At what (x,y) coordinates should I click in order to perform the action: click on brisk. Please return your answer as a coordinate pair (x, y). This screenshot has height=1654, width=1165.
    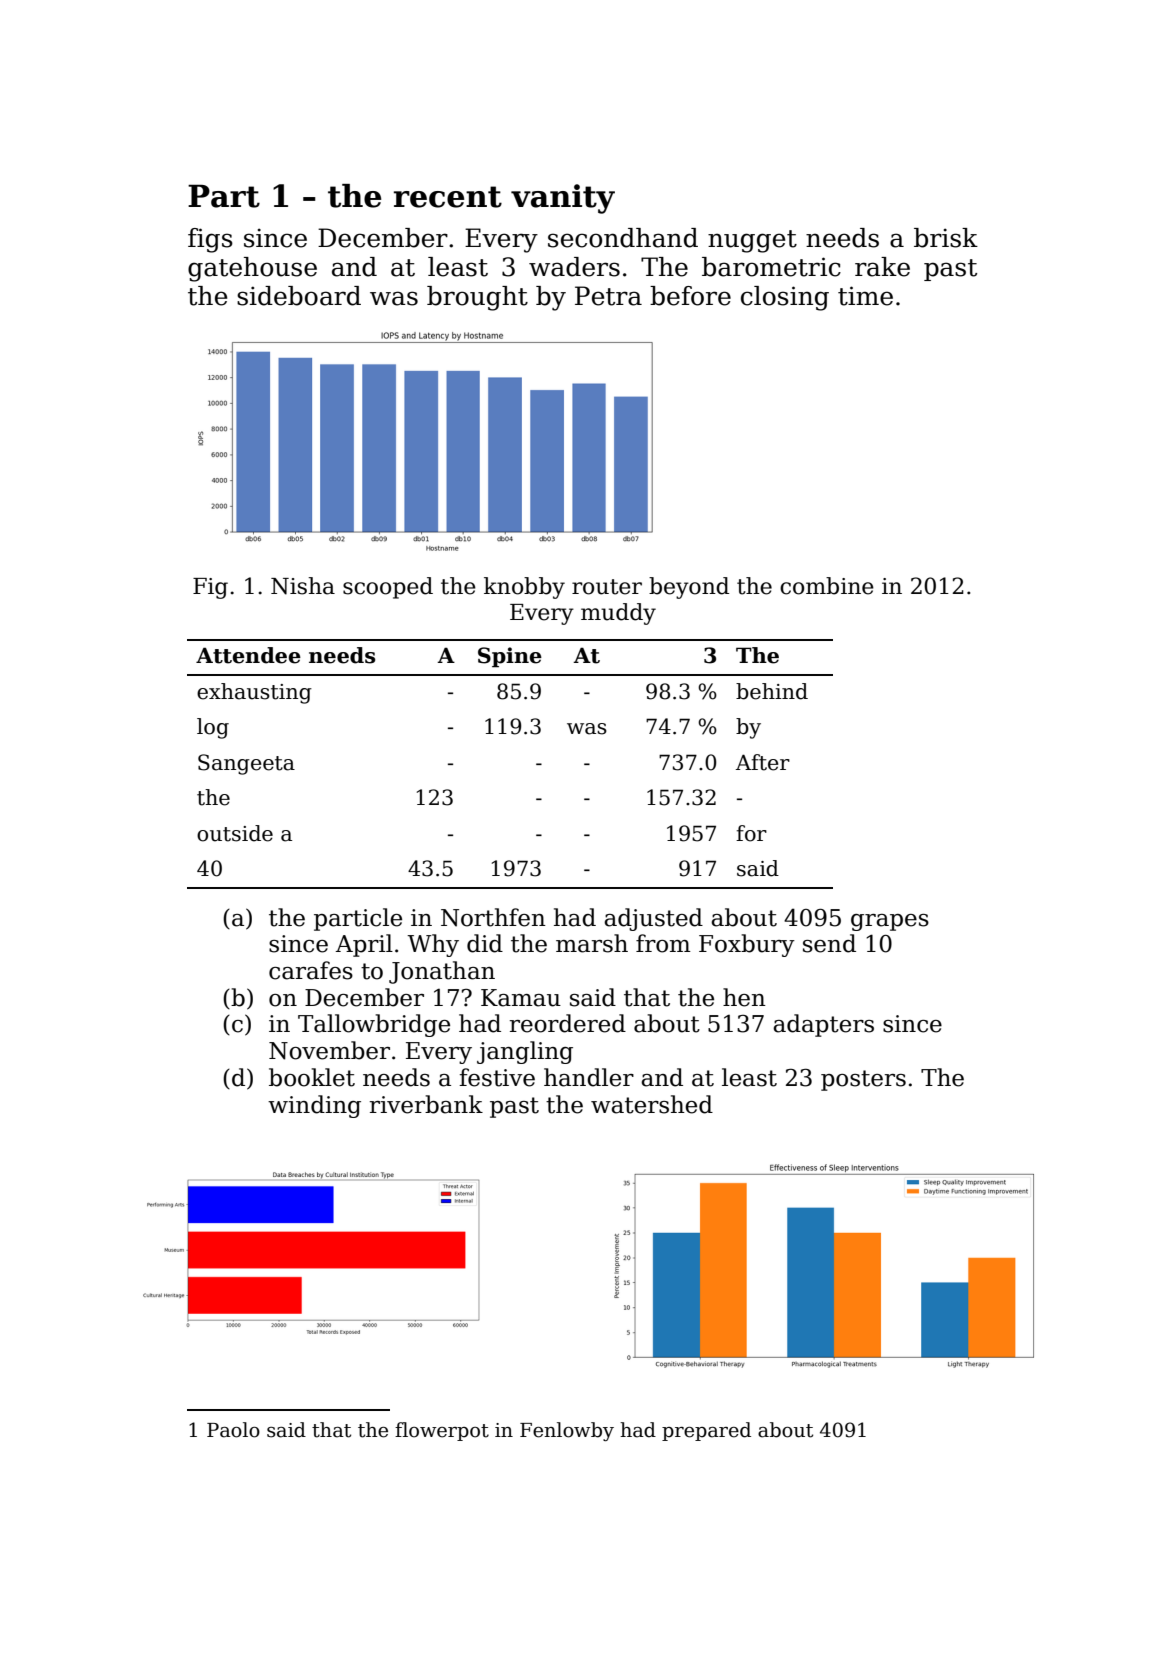
    Looking at the image, I should click on (946, 238).
